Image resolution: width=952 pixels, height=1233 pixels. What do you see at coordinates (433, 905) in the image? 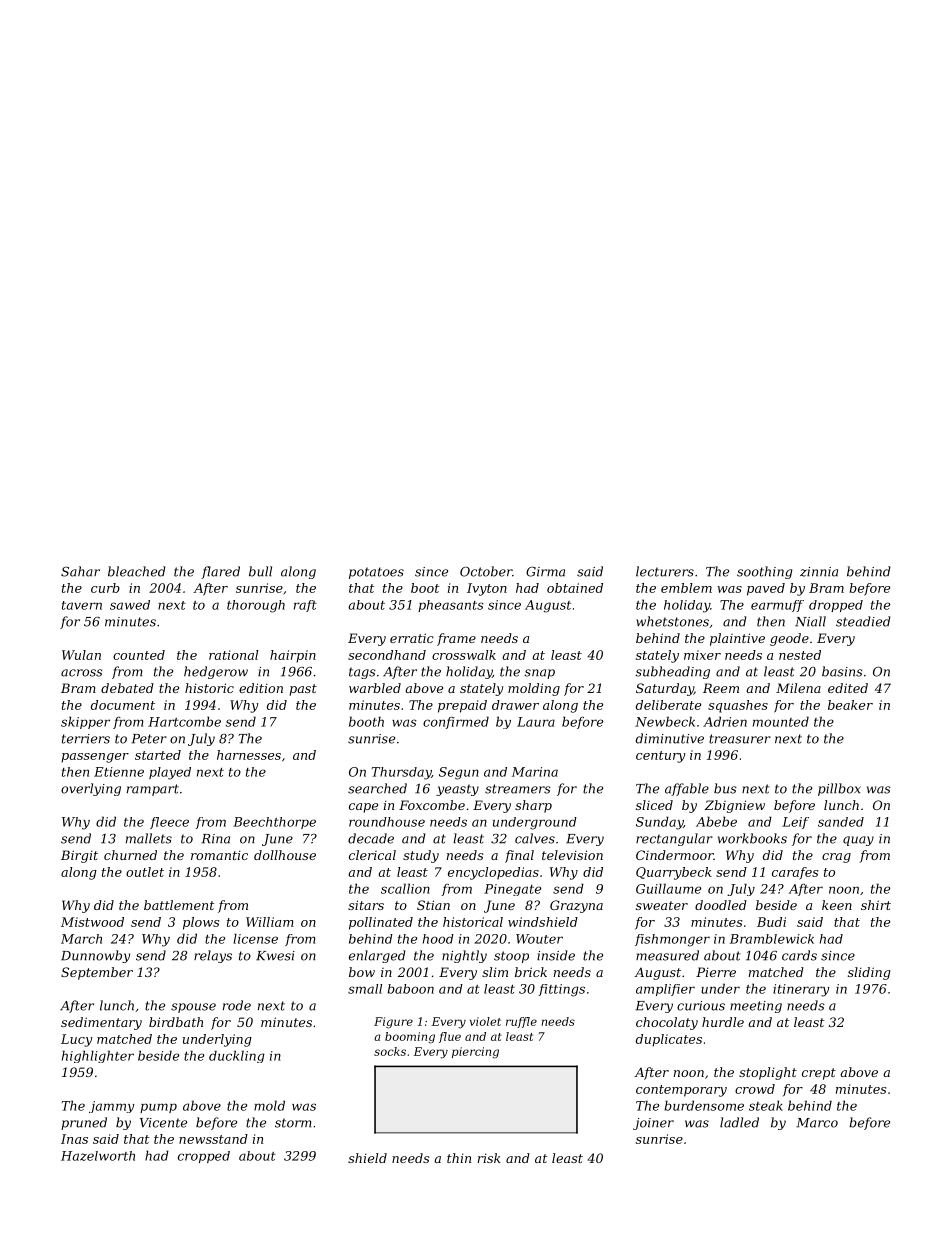
I see `Stian` at bounding box center [433, 905].
